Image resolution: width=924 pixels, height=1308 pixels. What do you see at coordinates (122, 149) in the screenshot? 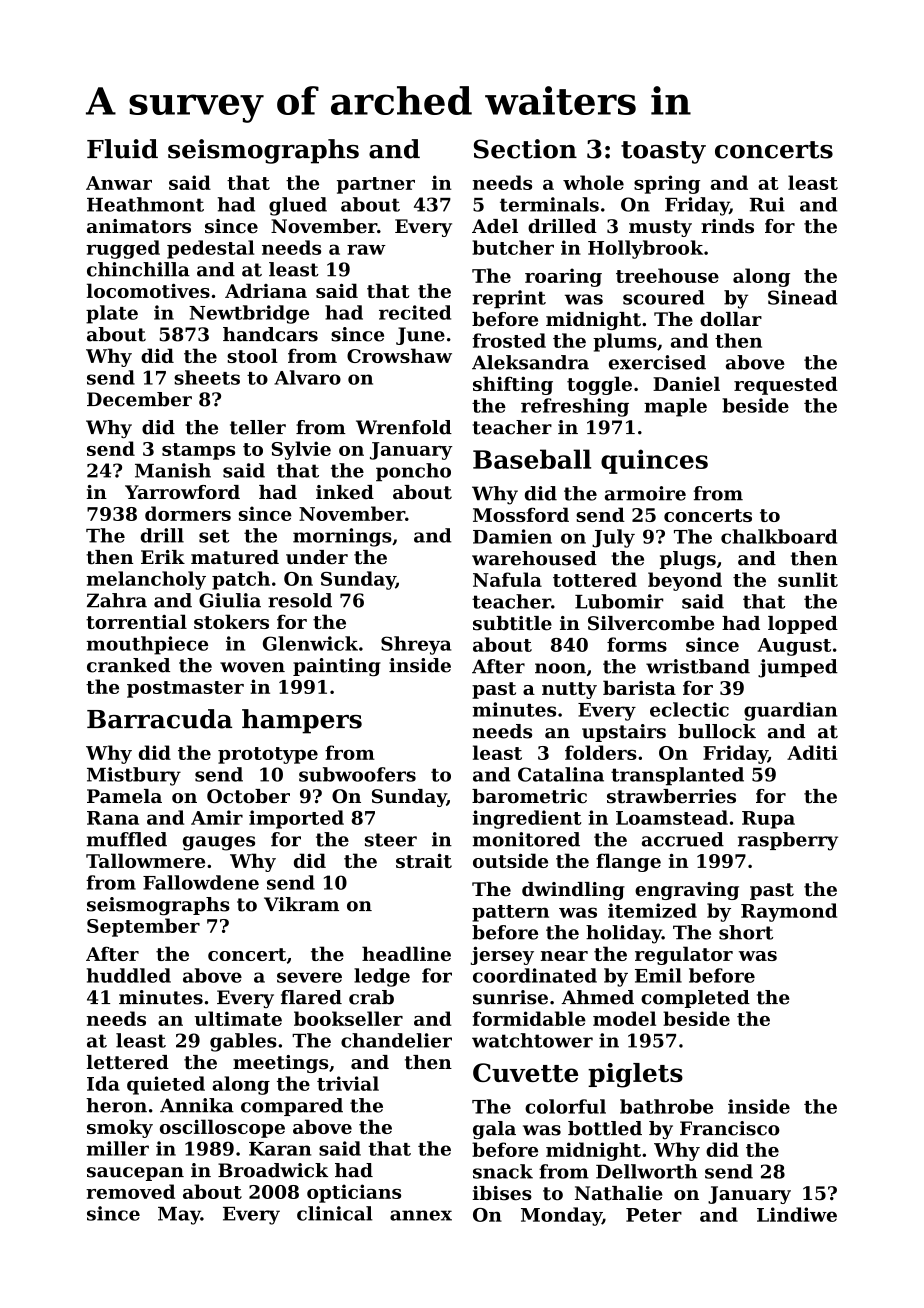
I see `Fluid` at bounding box center [122, 149].
